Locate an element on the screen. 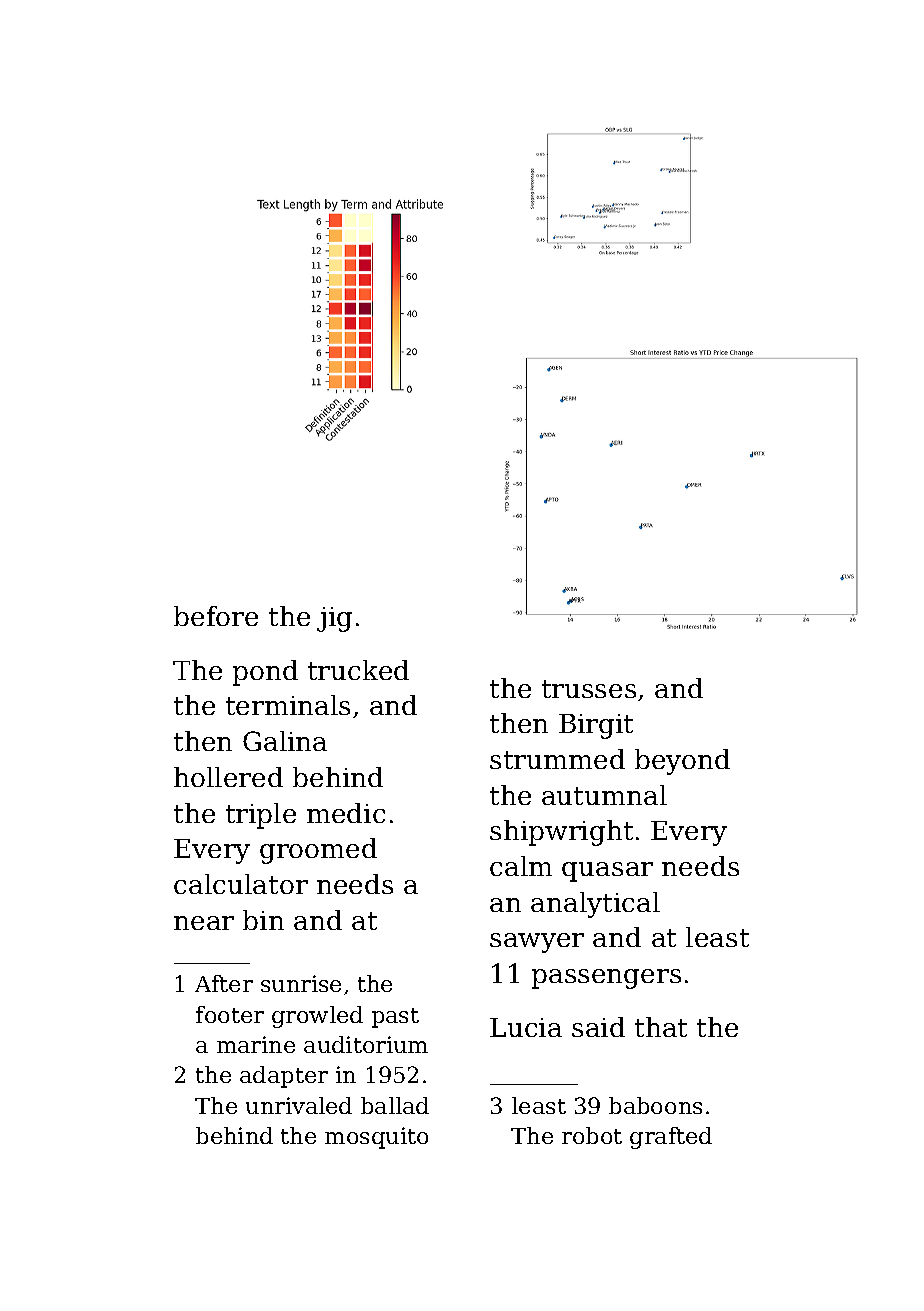 The image size is (924, 1311). groomed is located at coordinates (318, 851).
